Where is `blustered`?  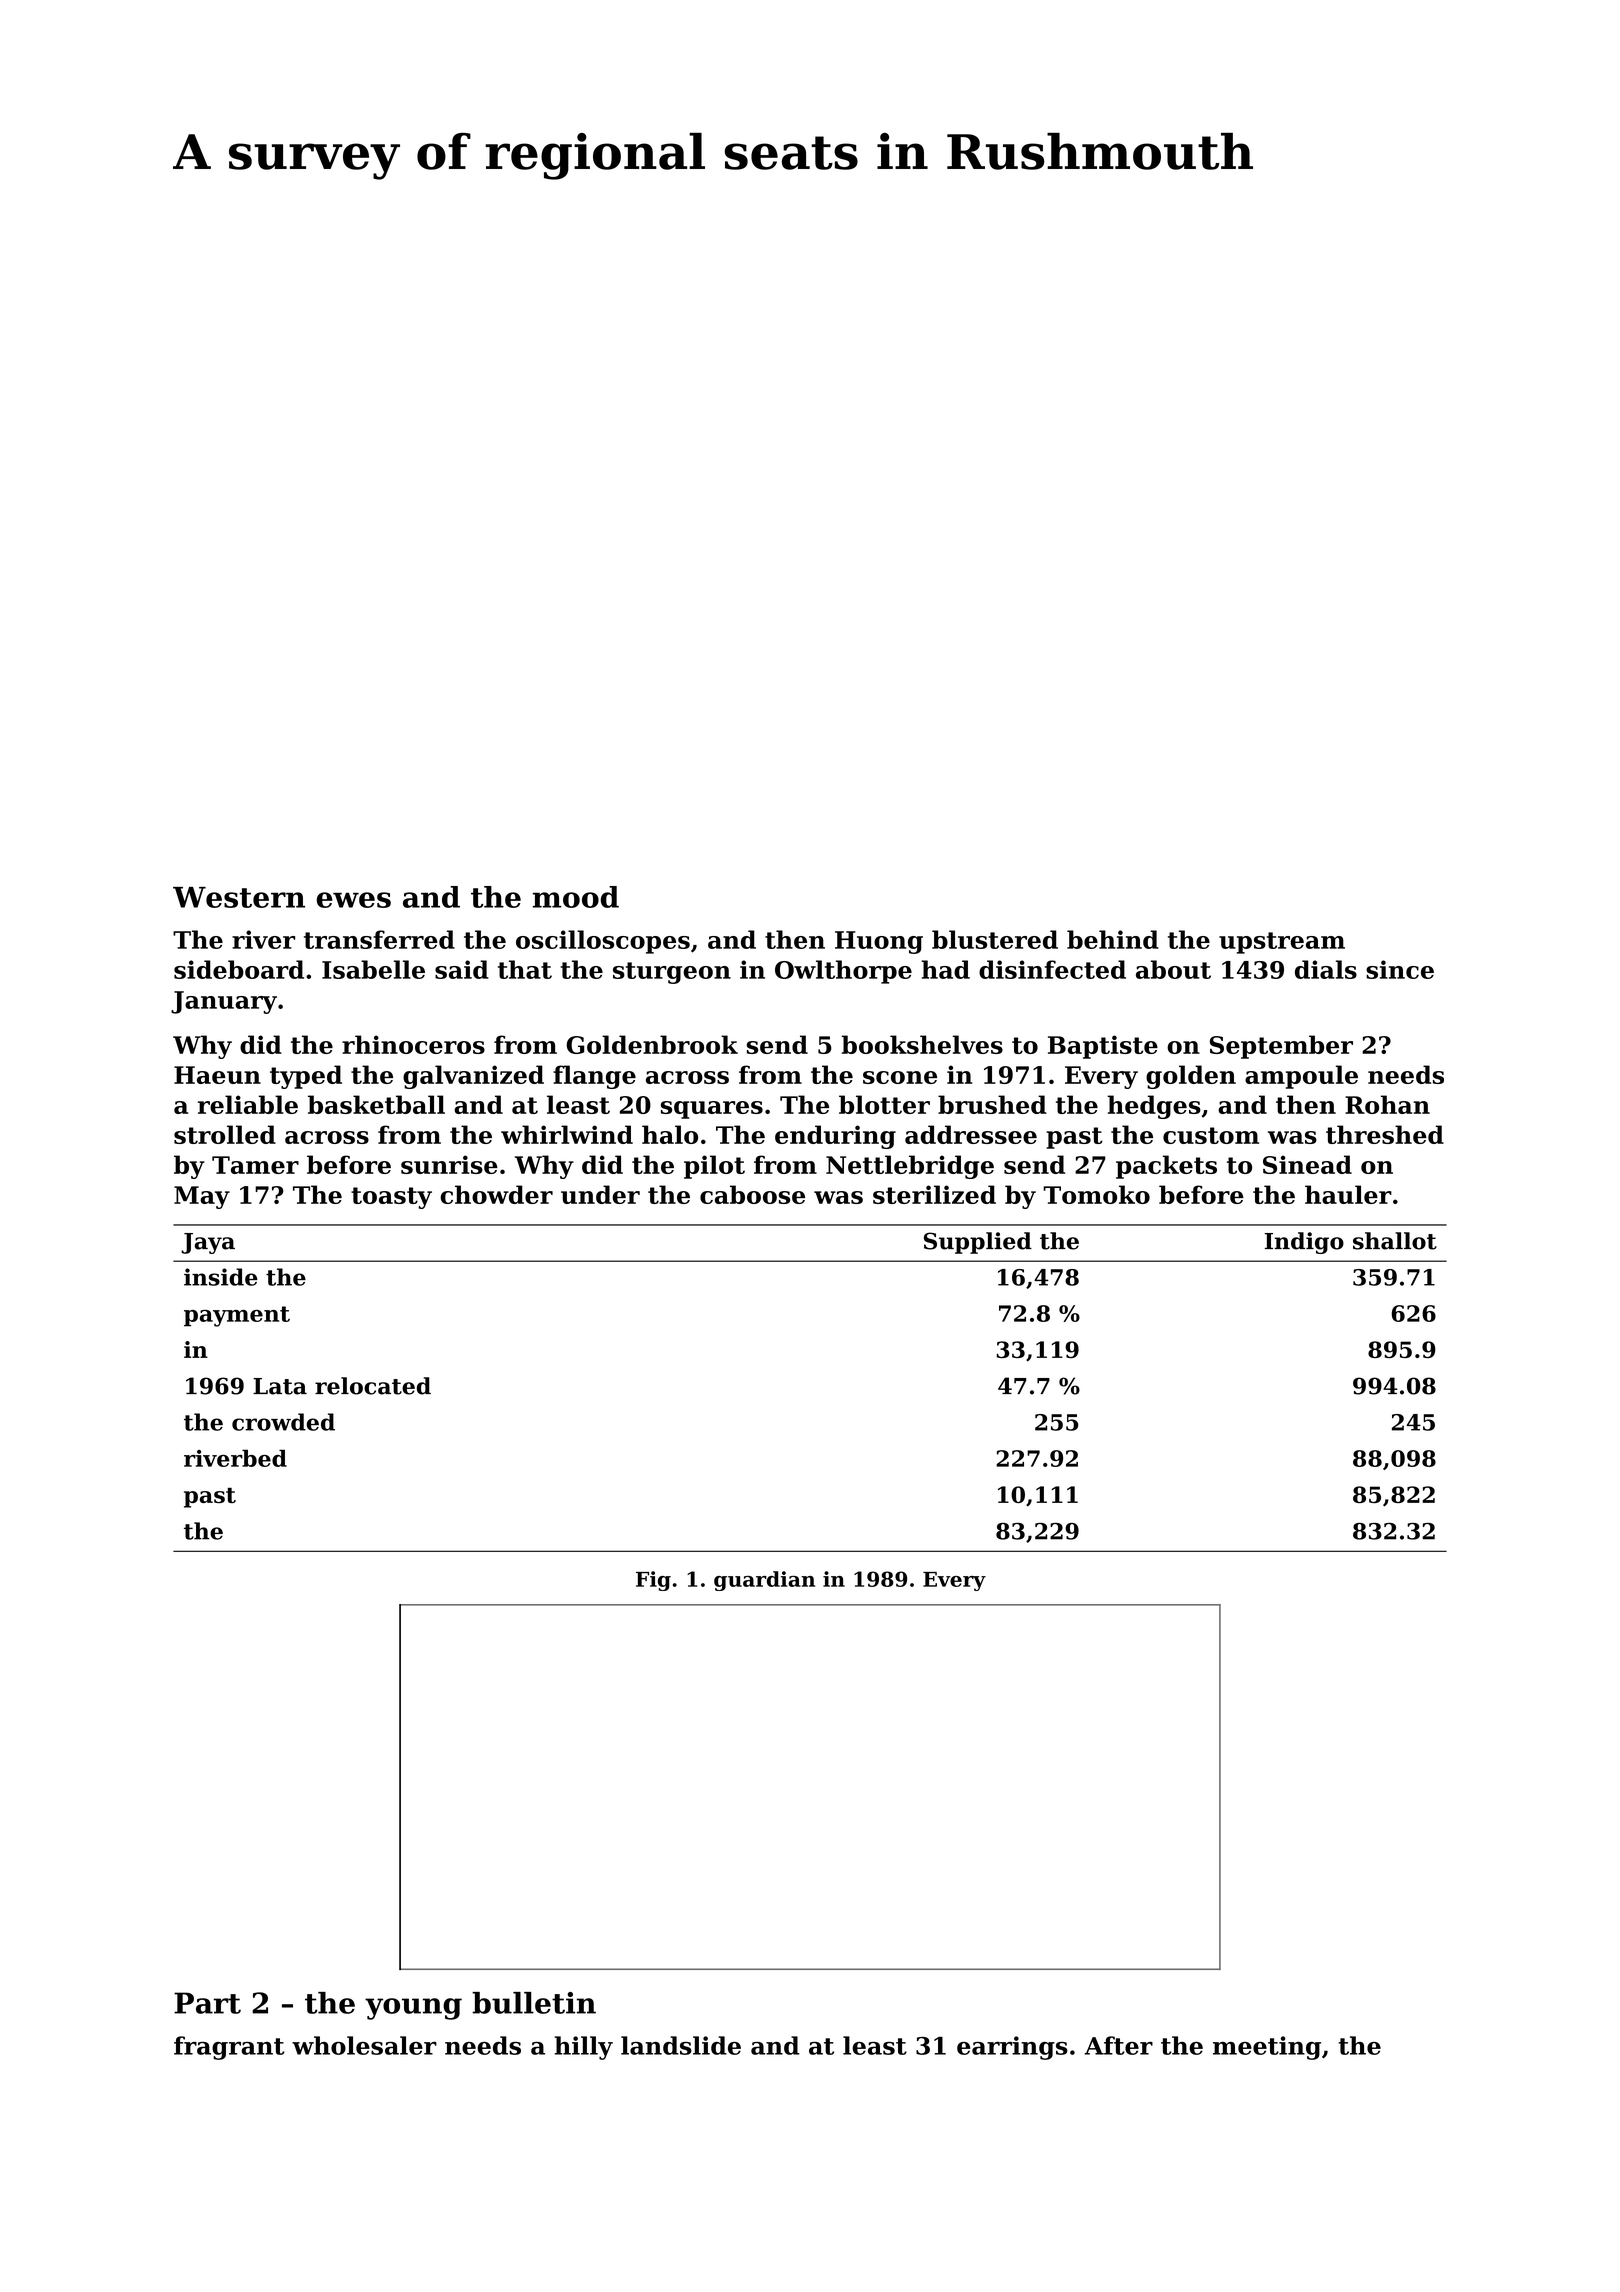
blustered is located at coordinates (995, 939).
